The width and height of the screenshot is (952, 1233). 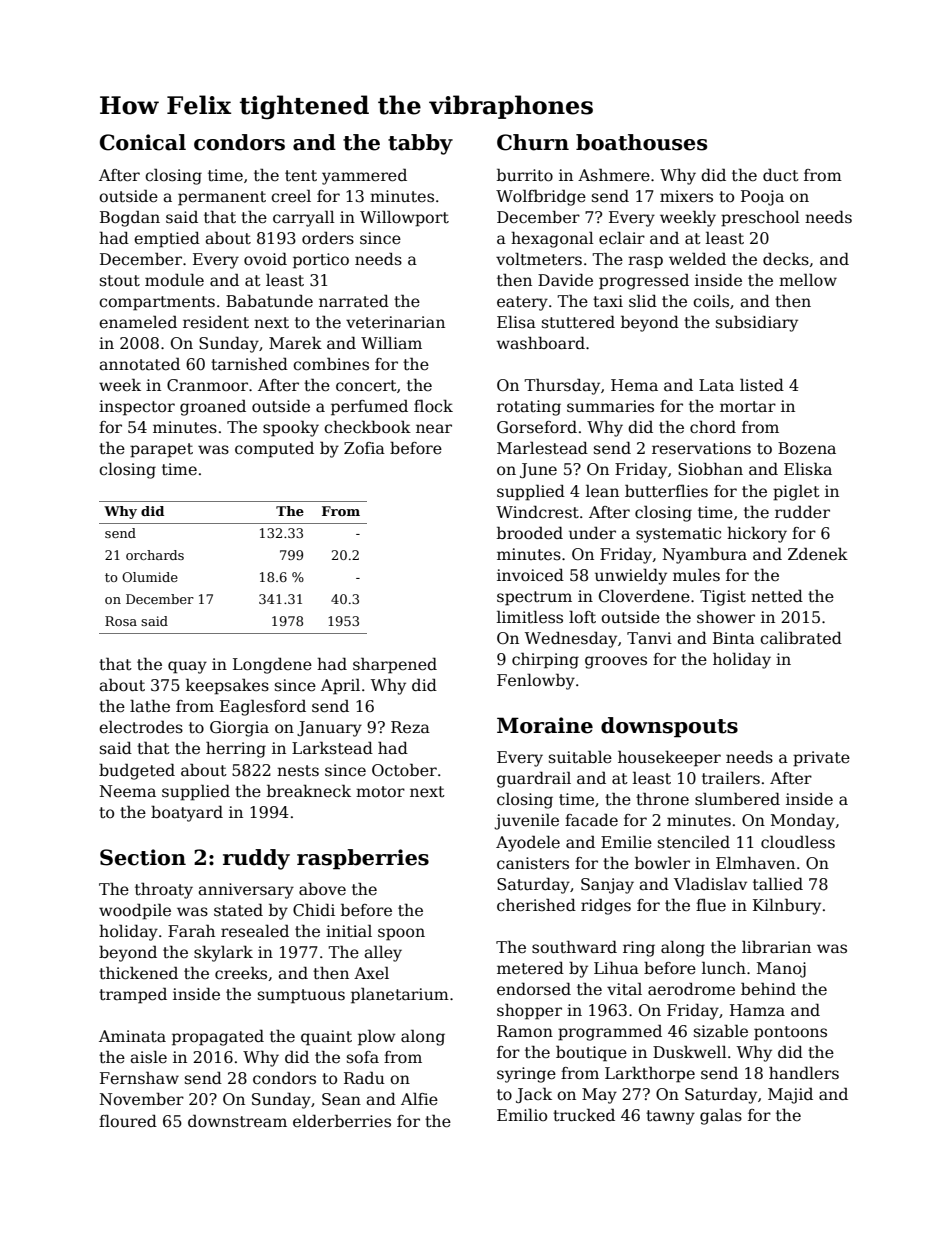 I want to click on tramped, so click(x=133, y=995).
